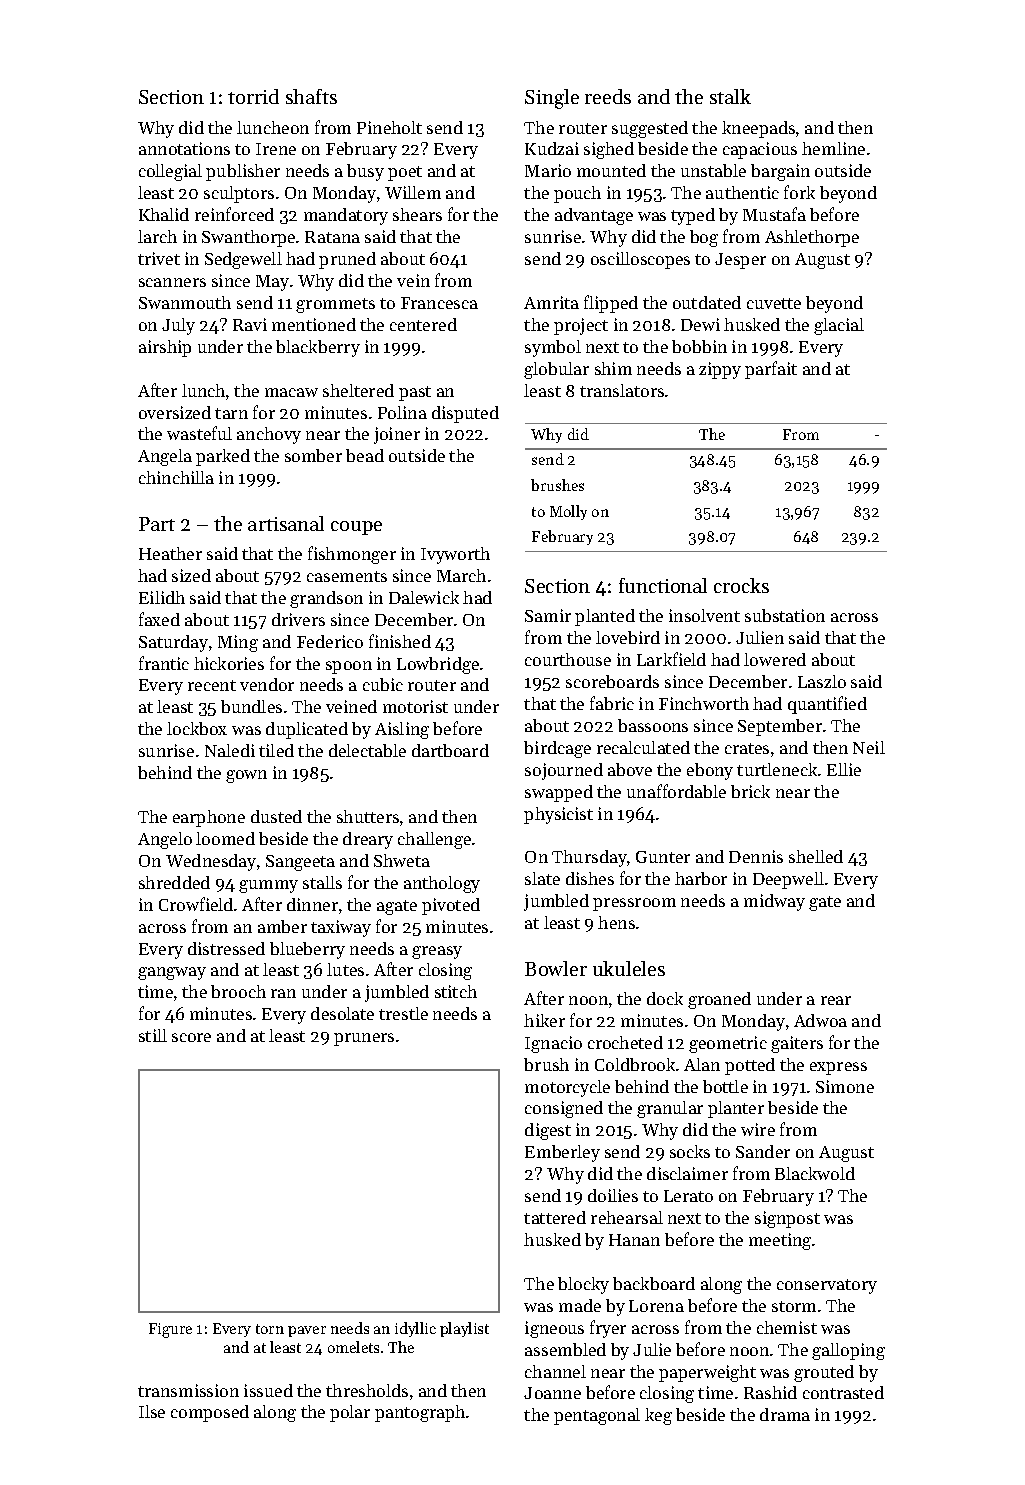 The image size is (1025, 1485). I want to click on Emberley, so click(562, 1153).
